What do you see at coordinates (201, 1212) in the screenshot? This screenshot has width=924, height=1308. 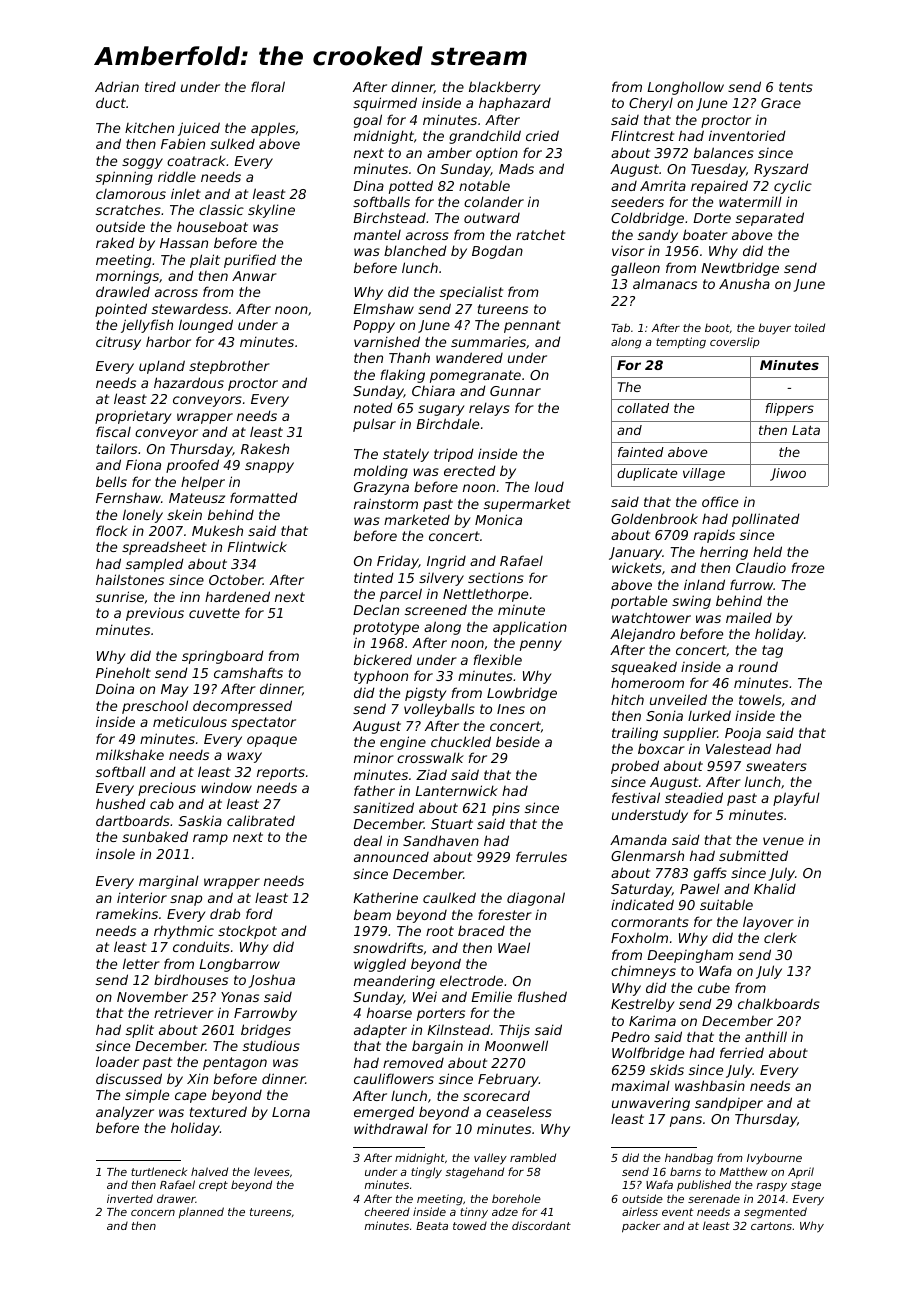 I see `planned` at bounding box center [201, 1212].
